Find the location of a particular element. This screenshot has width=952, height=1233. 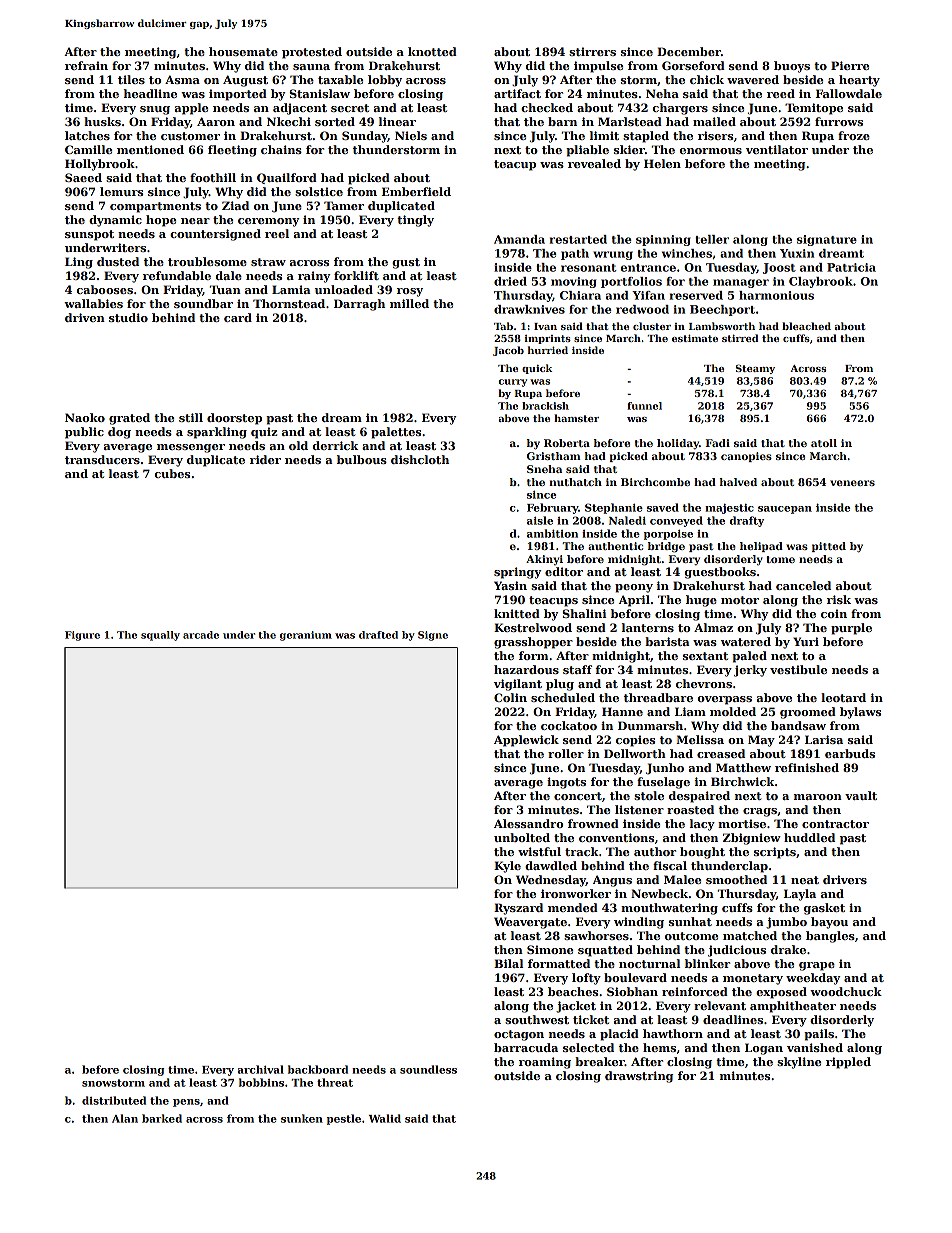

Alan is located at coordinates (125, 1118).
